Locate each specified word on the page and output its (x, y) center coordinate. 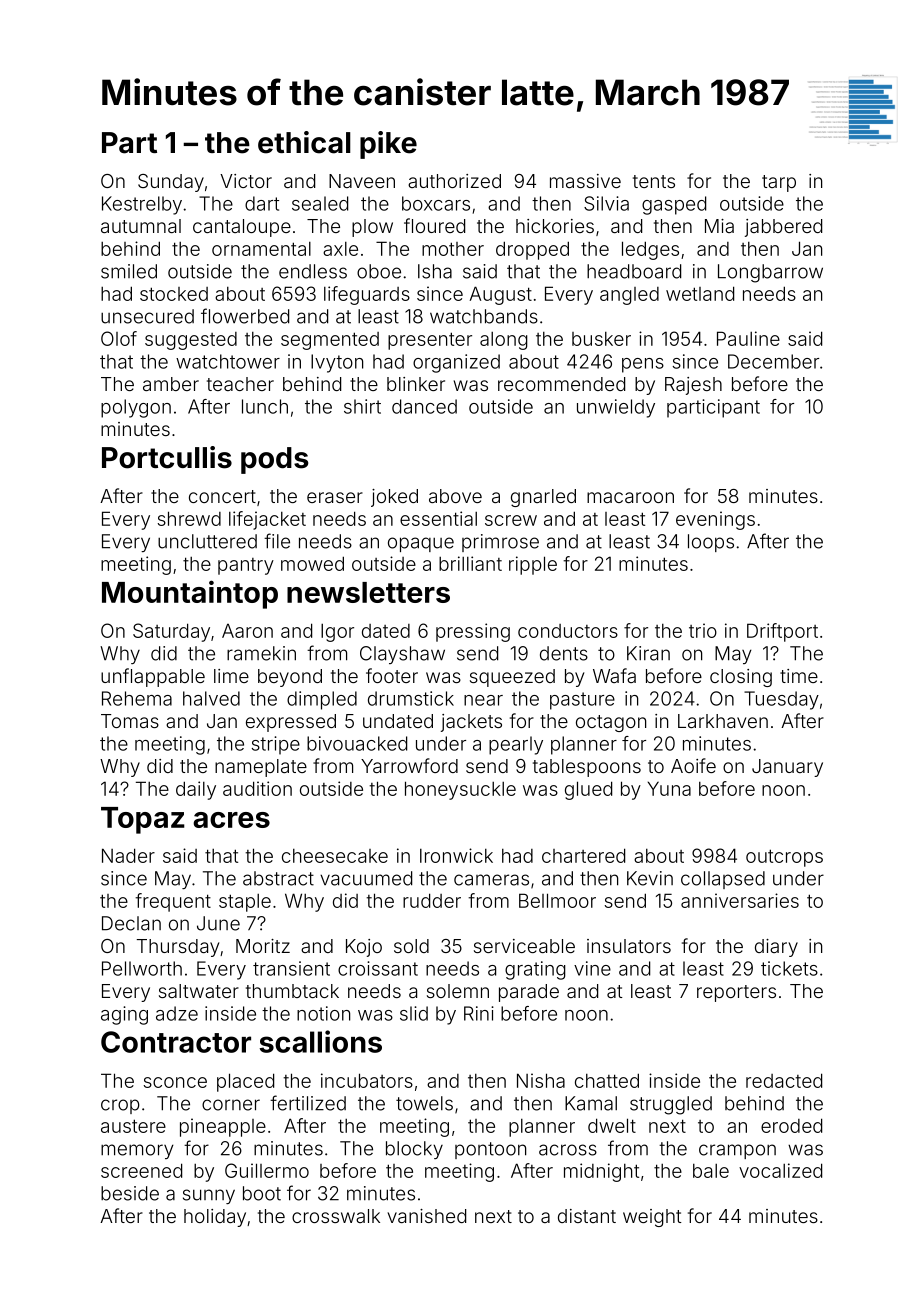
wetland (700, 293)
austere (133, 1126)
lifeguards (367, 295)
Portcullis (167, 457)
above (455, 496)
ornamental (261, 249)
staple (245, 903)
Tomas (130, 721)
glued (588, 790)
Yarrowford (409, 765)
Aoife (693, 765)
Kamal (591, 1103)
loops (711, 543)
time (799, 676)
